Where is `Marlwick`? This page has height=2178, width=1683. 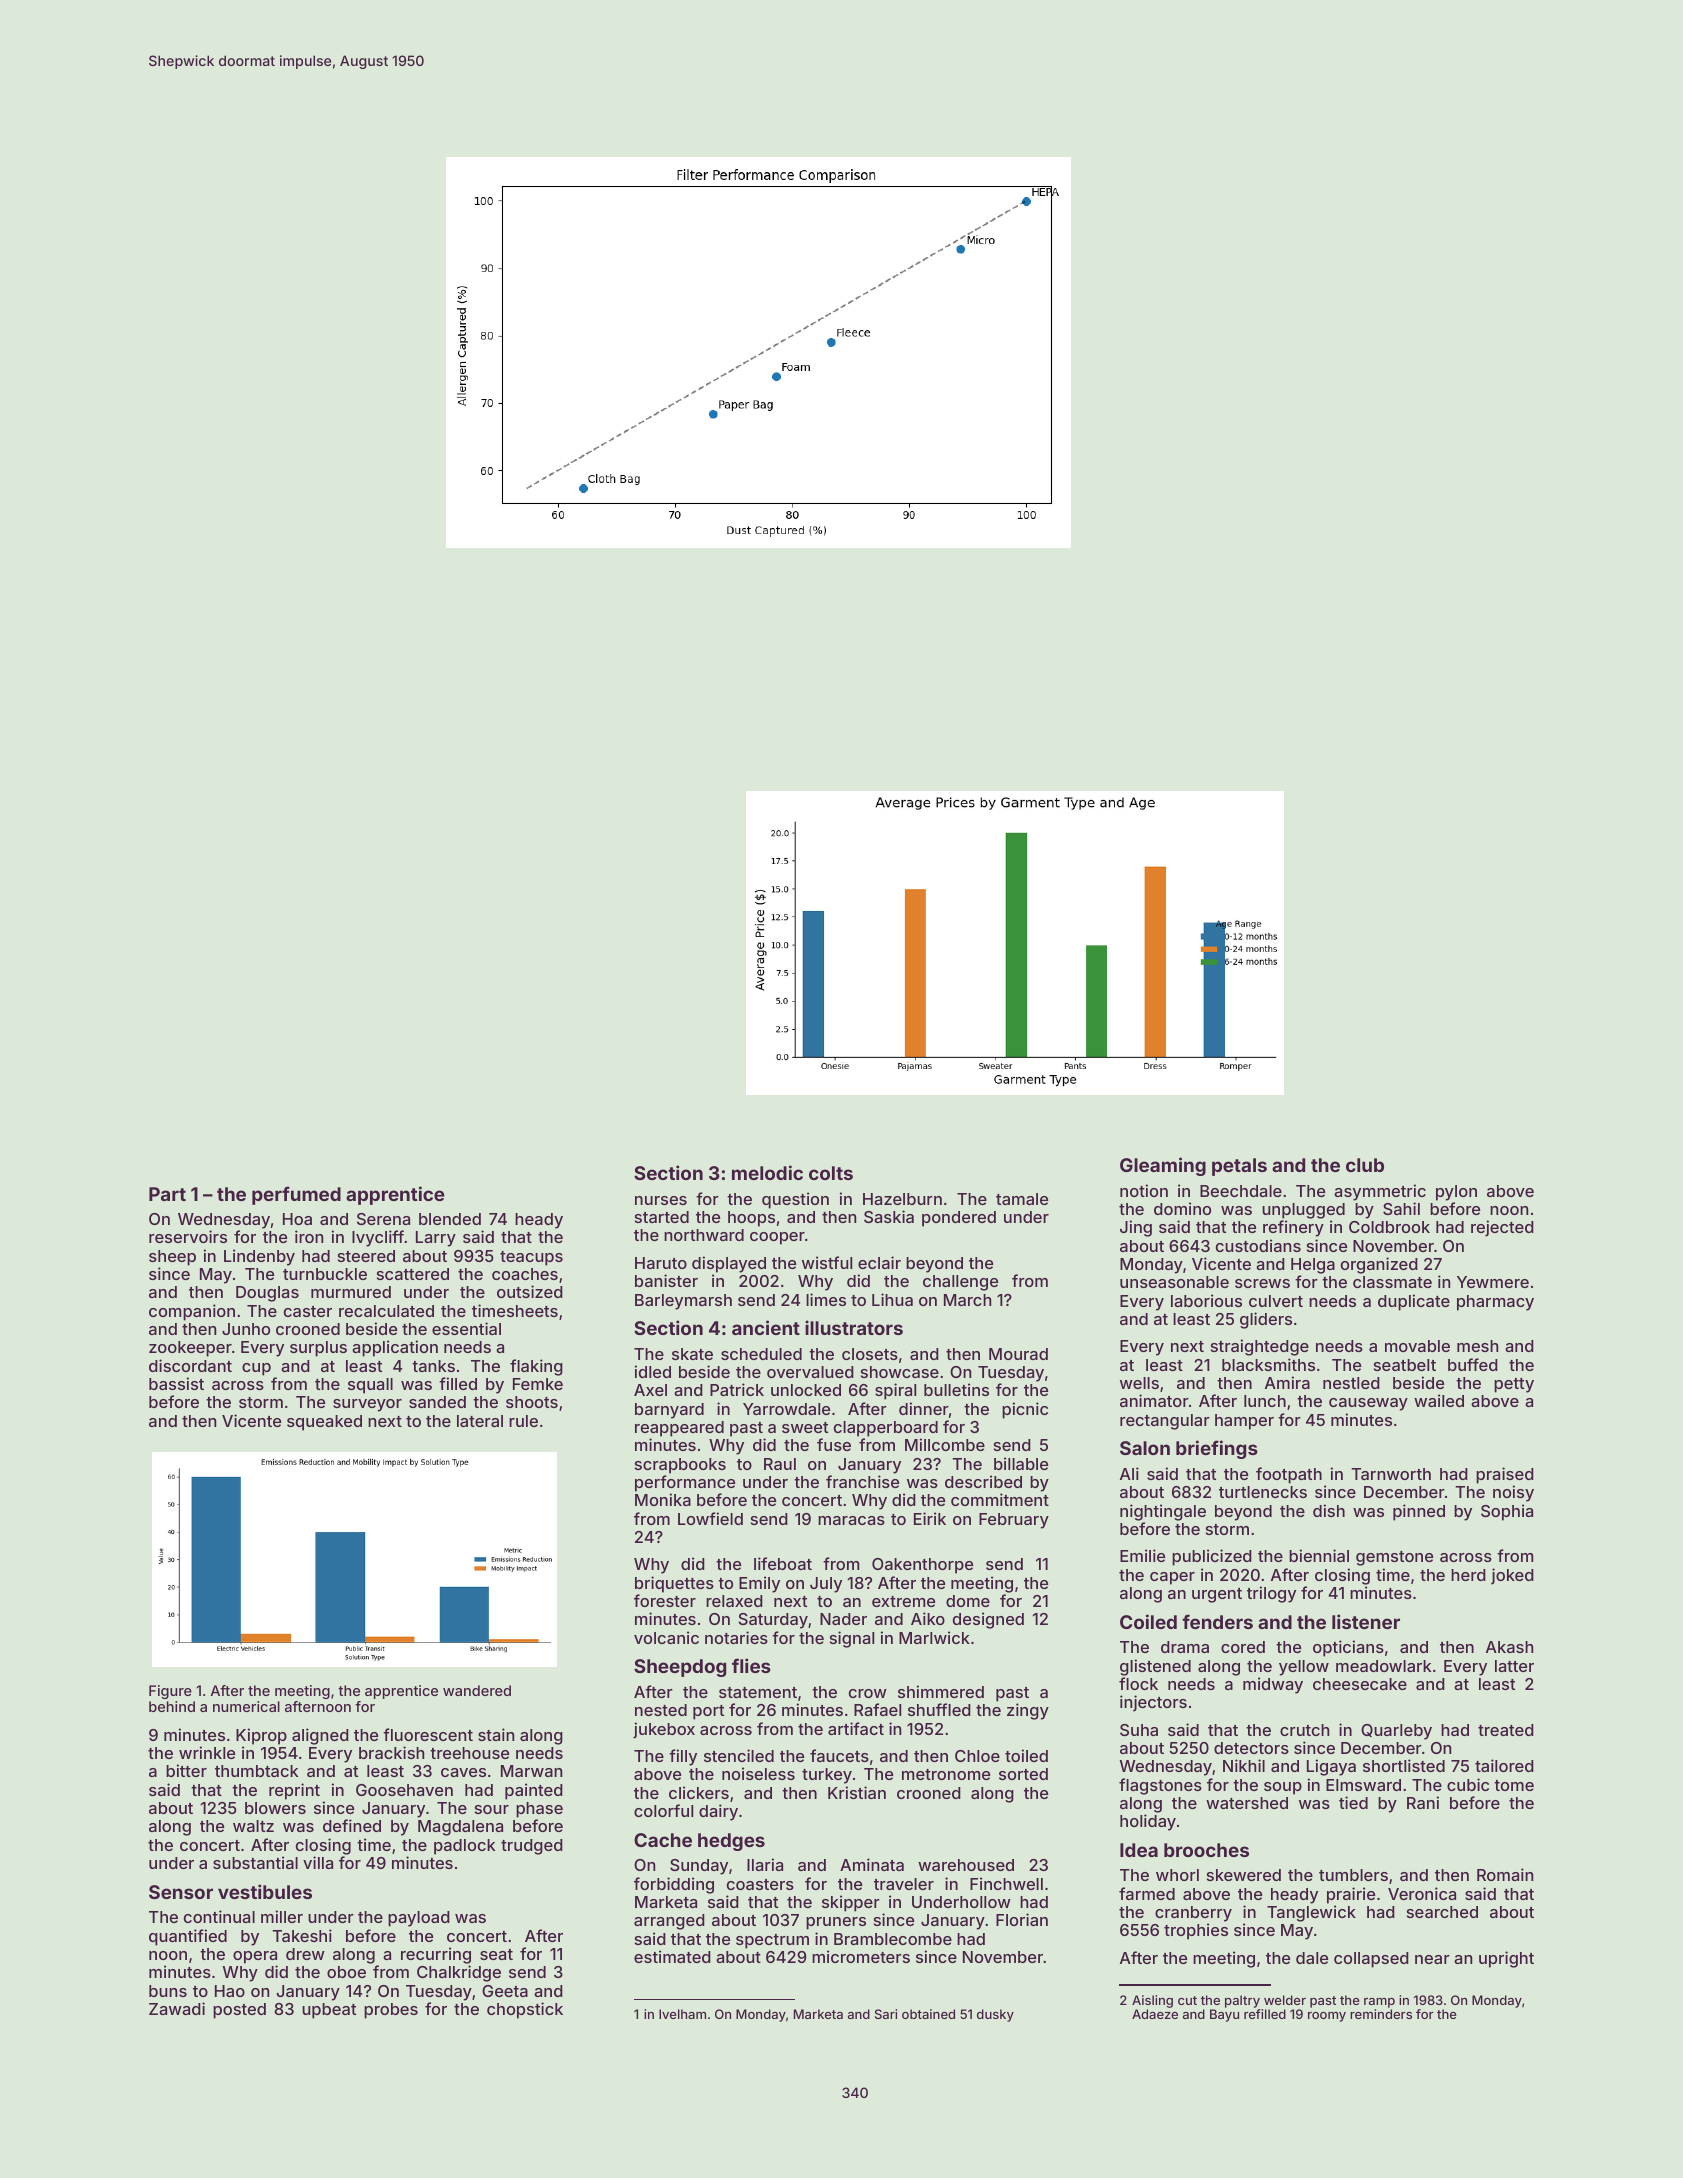 Marlwick is located at coordinates (934, 1637).
